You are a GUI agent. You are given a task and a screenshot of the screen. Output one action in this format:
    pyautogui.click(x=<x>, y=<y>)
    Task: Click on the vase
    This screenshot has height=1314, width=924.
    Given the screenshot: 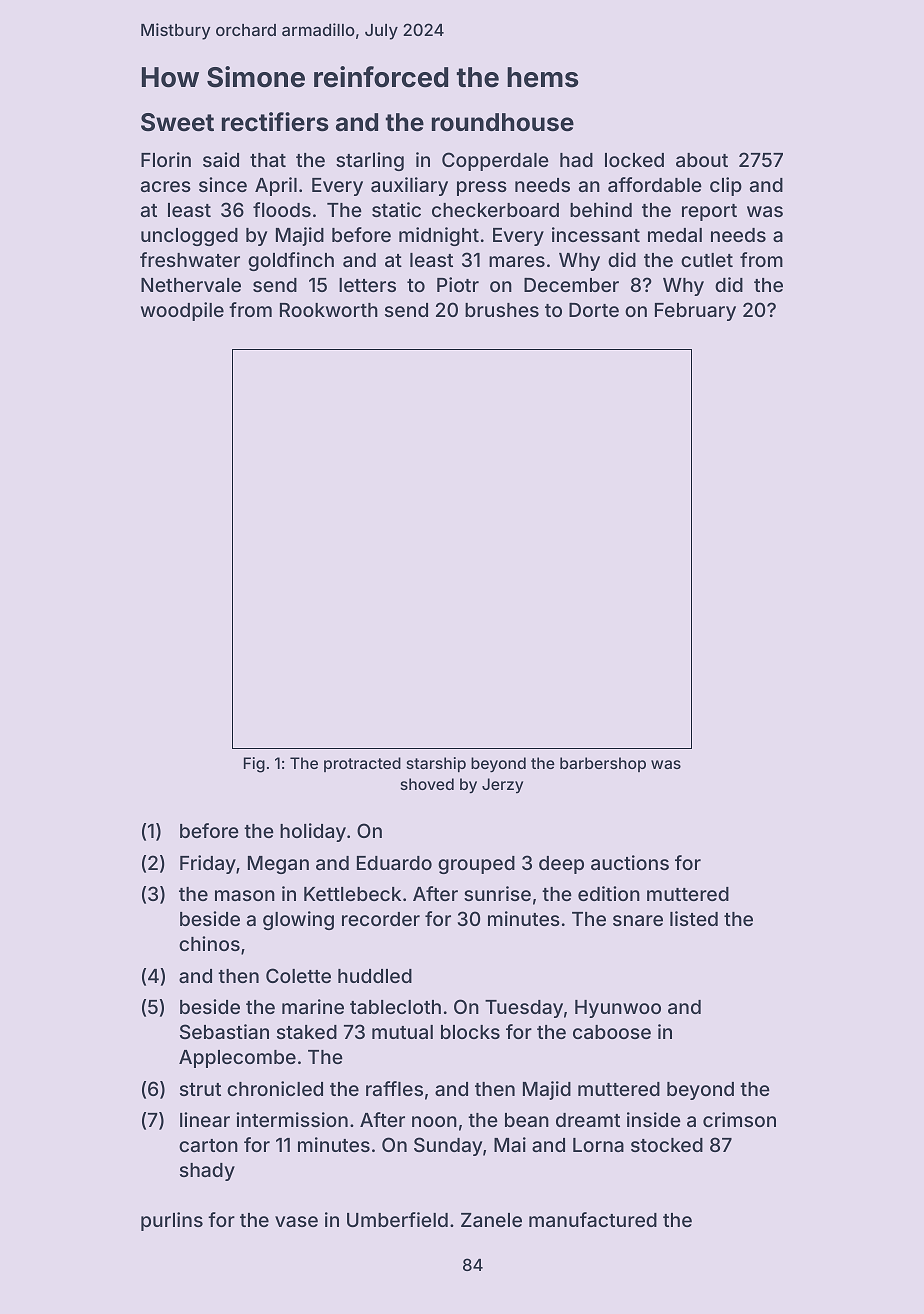 What is the action you would take?
    pyautogui.click(x=296, y=1221)
